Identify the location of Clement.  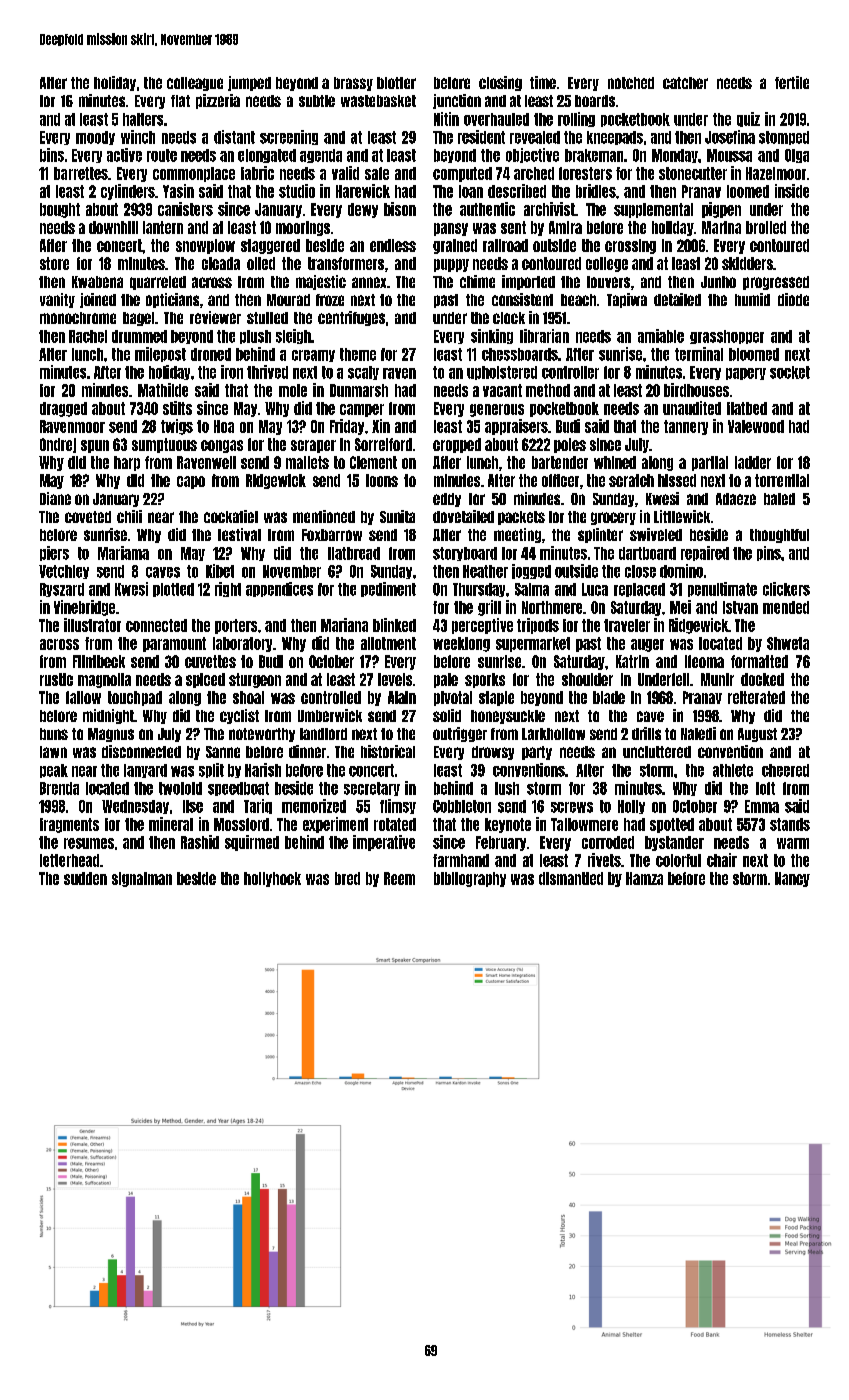
(373, 462).
